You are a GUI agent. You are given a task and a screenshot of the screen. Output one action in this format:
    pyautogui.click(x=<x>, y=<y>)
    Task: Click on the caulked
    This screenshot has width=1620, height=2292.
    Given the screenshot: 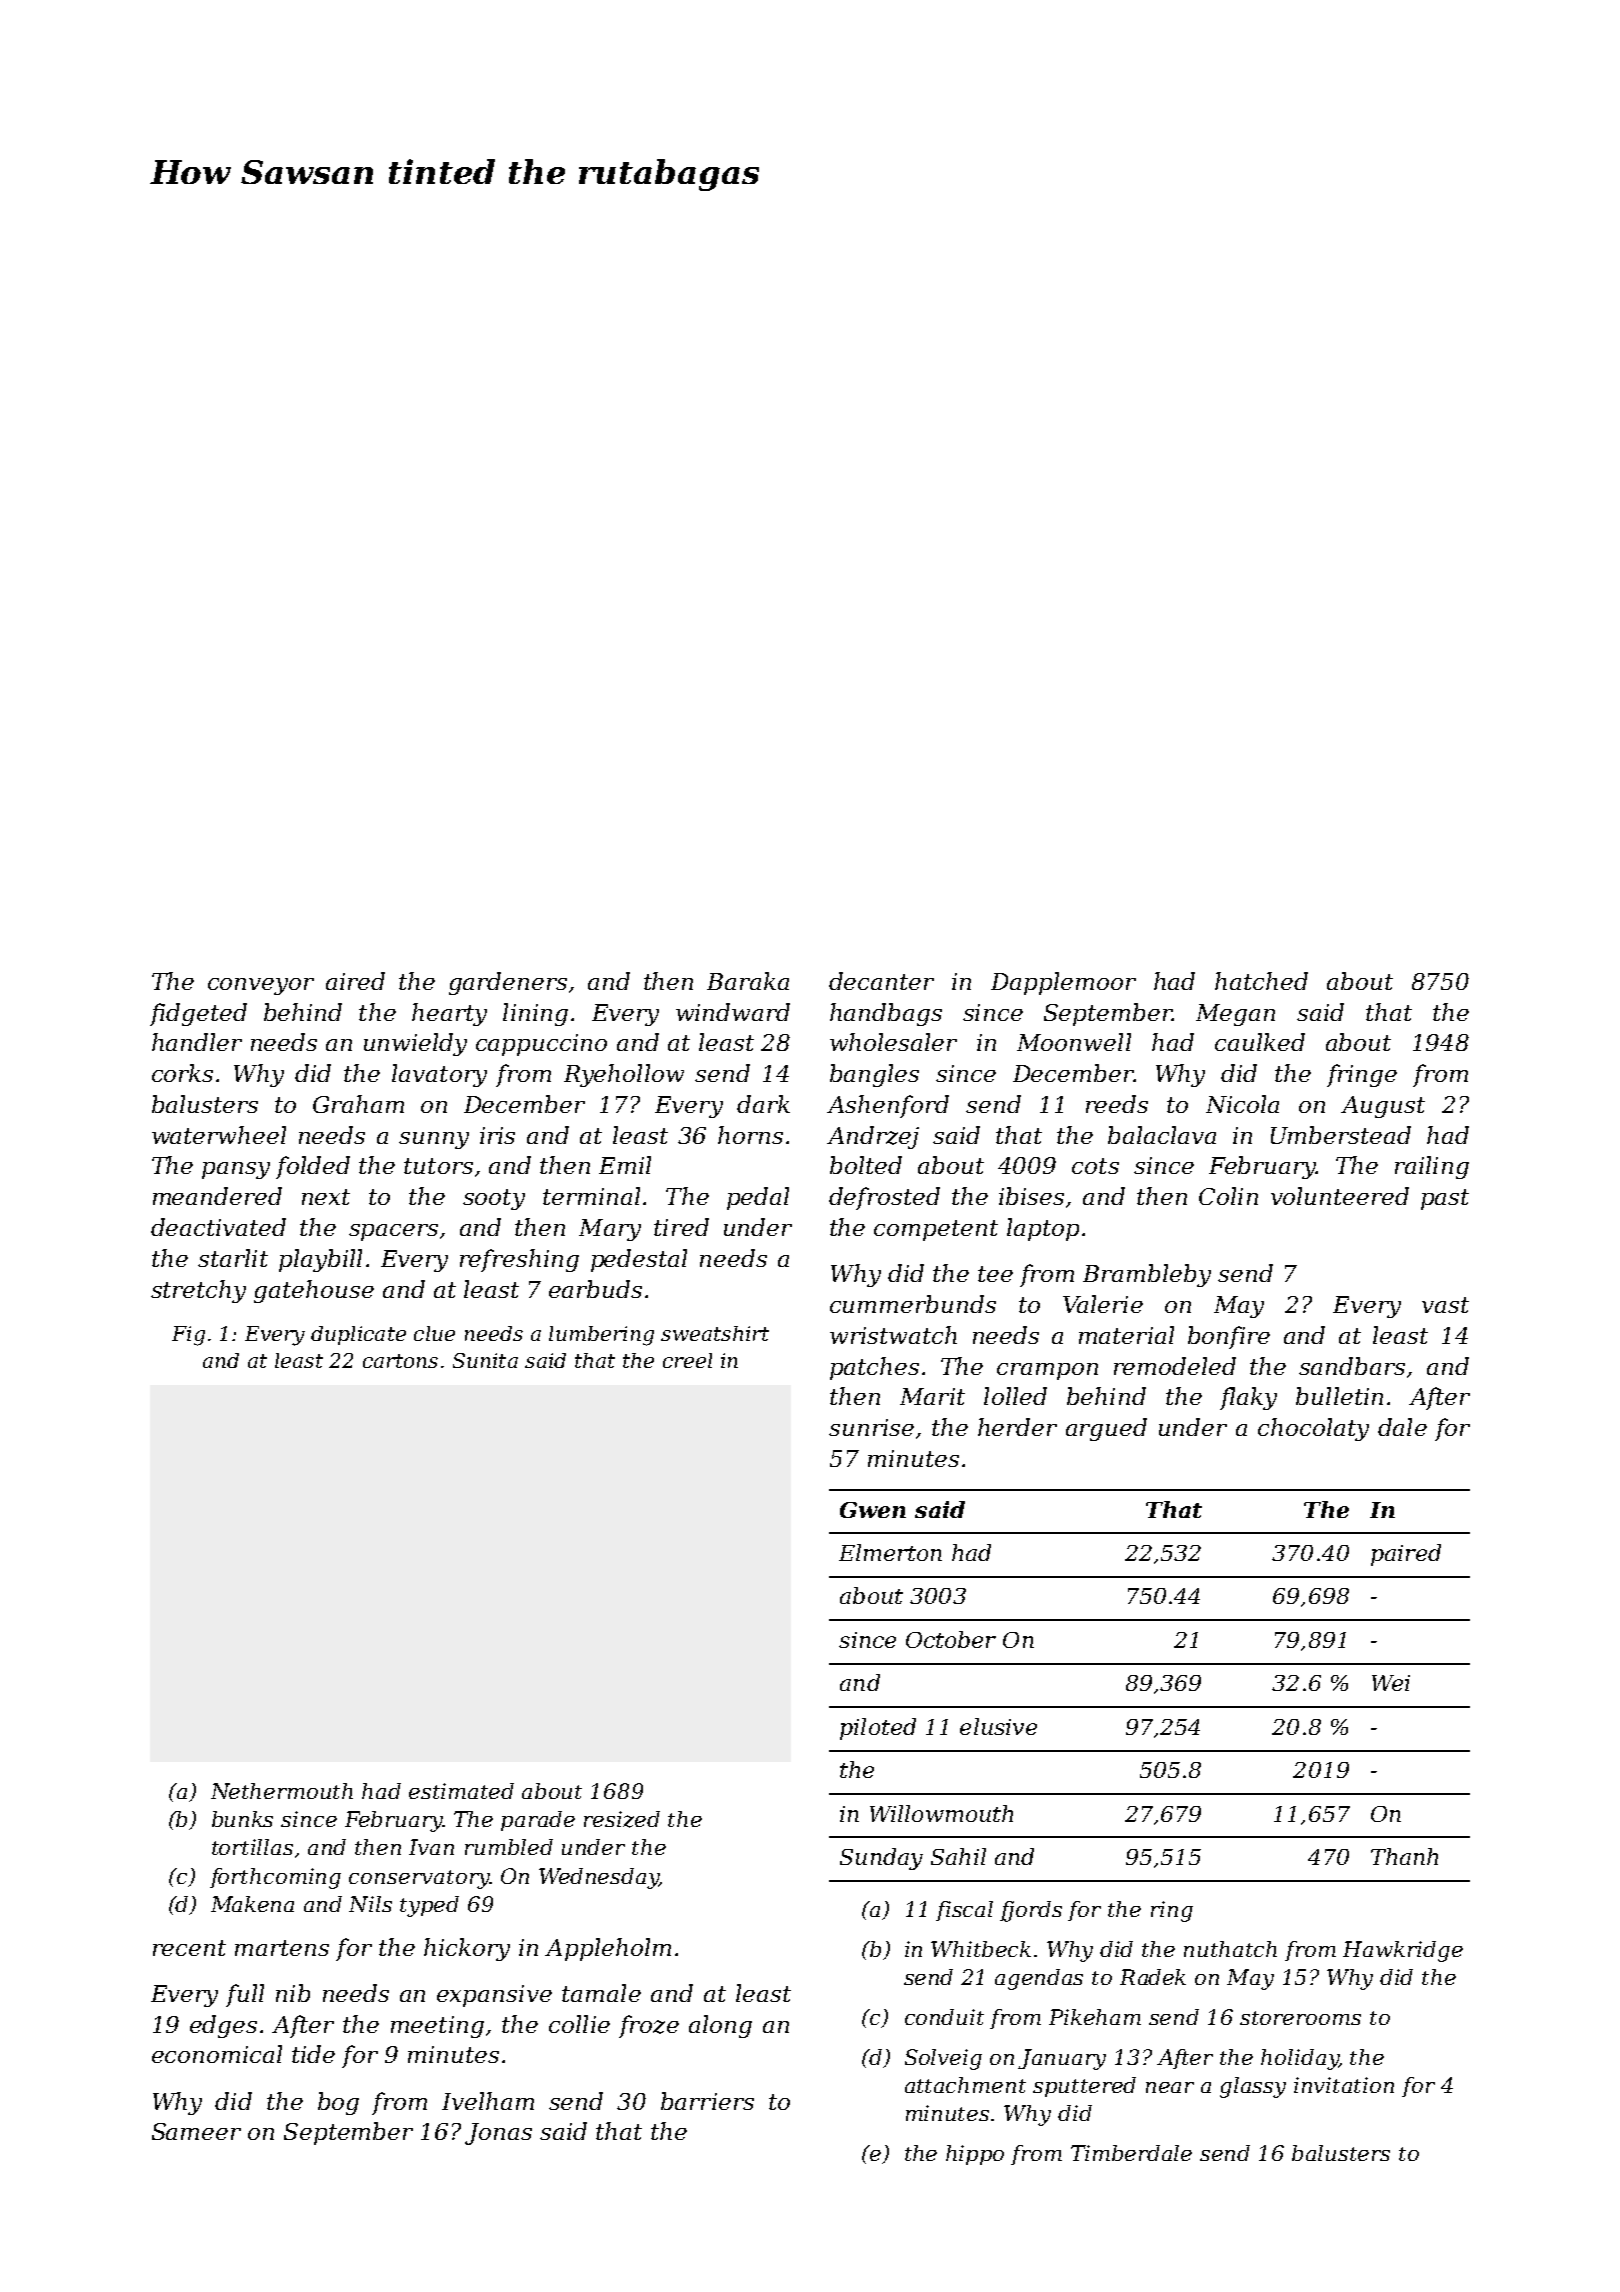 What is the action you would take?
    pyautogui.click(x=1260, y=1042)
